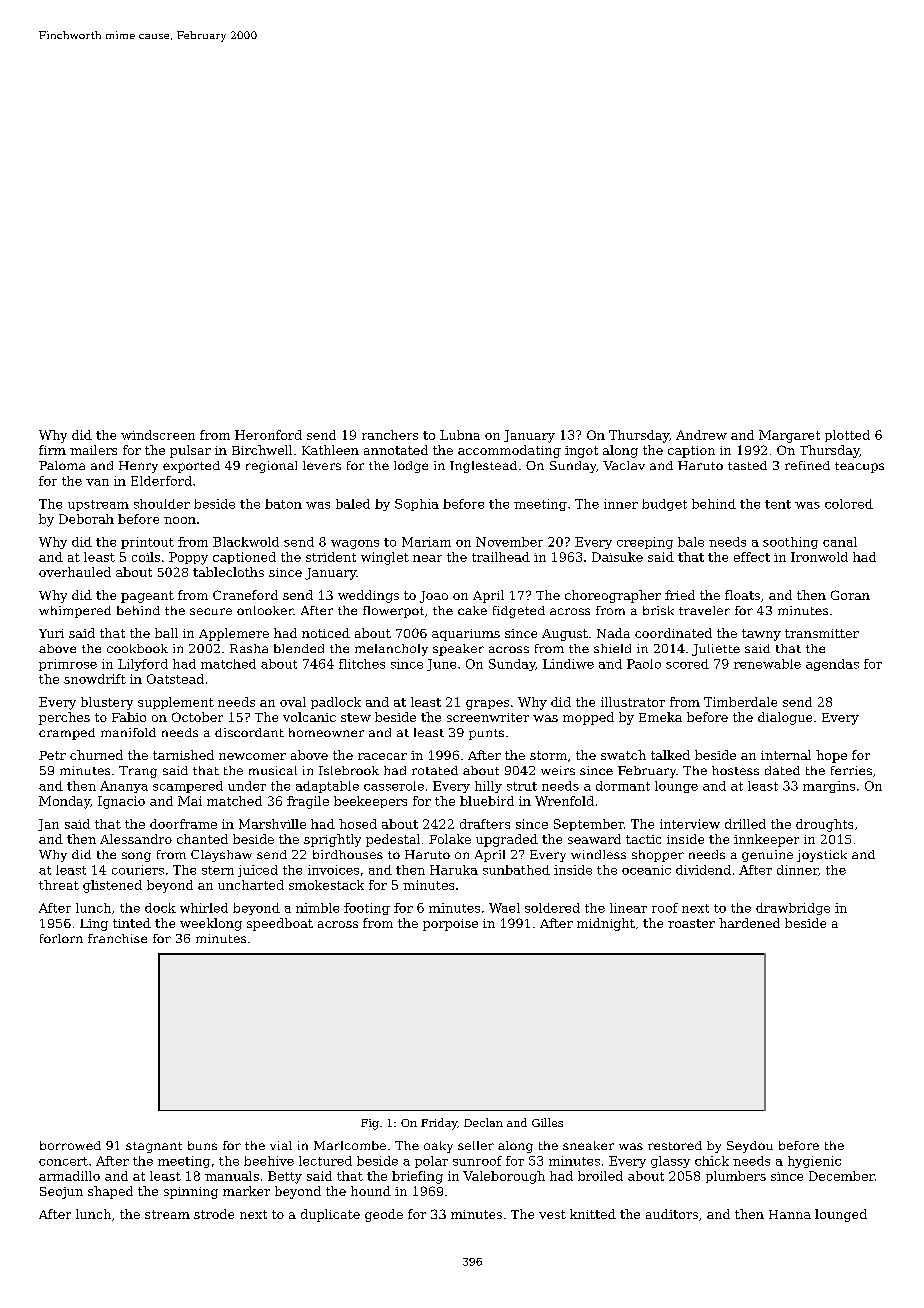 Image resolution: width=924 pixels, height=1308 pixels. Describe the element at coordinates (370, 1124) in the screenshot. I see `Fig` at that location.
